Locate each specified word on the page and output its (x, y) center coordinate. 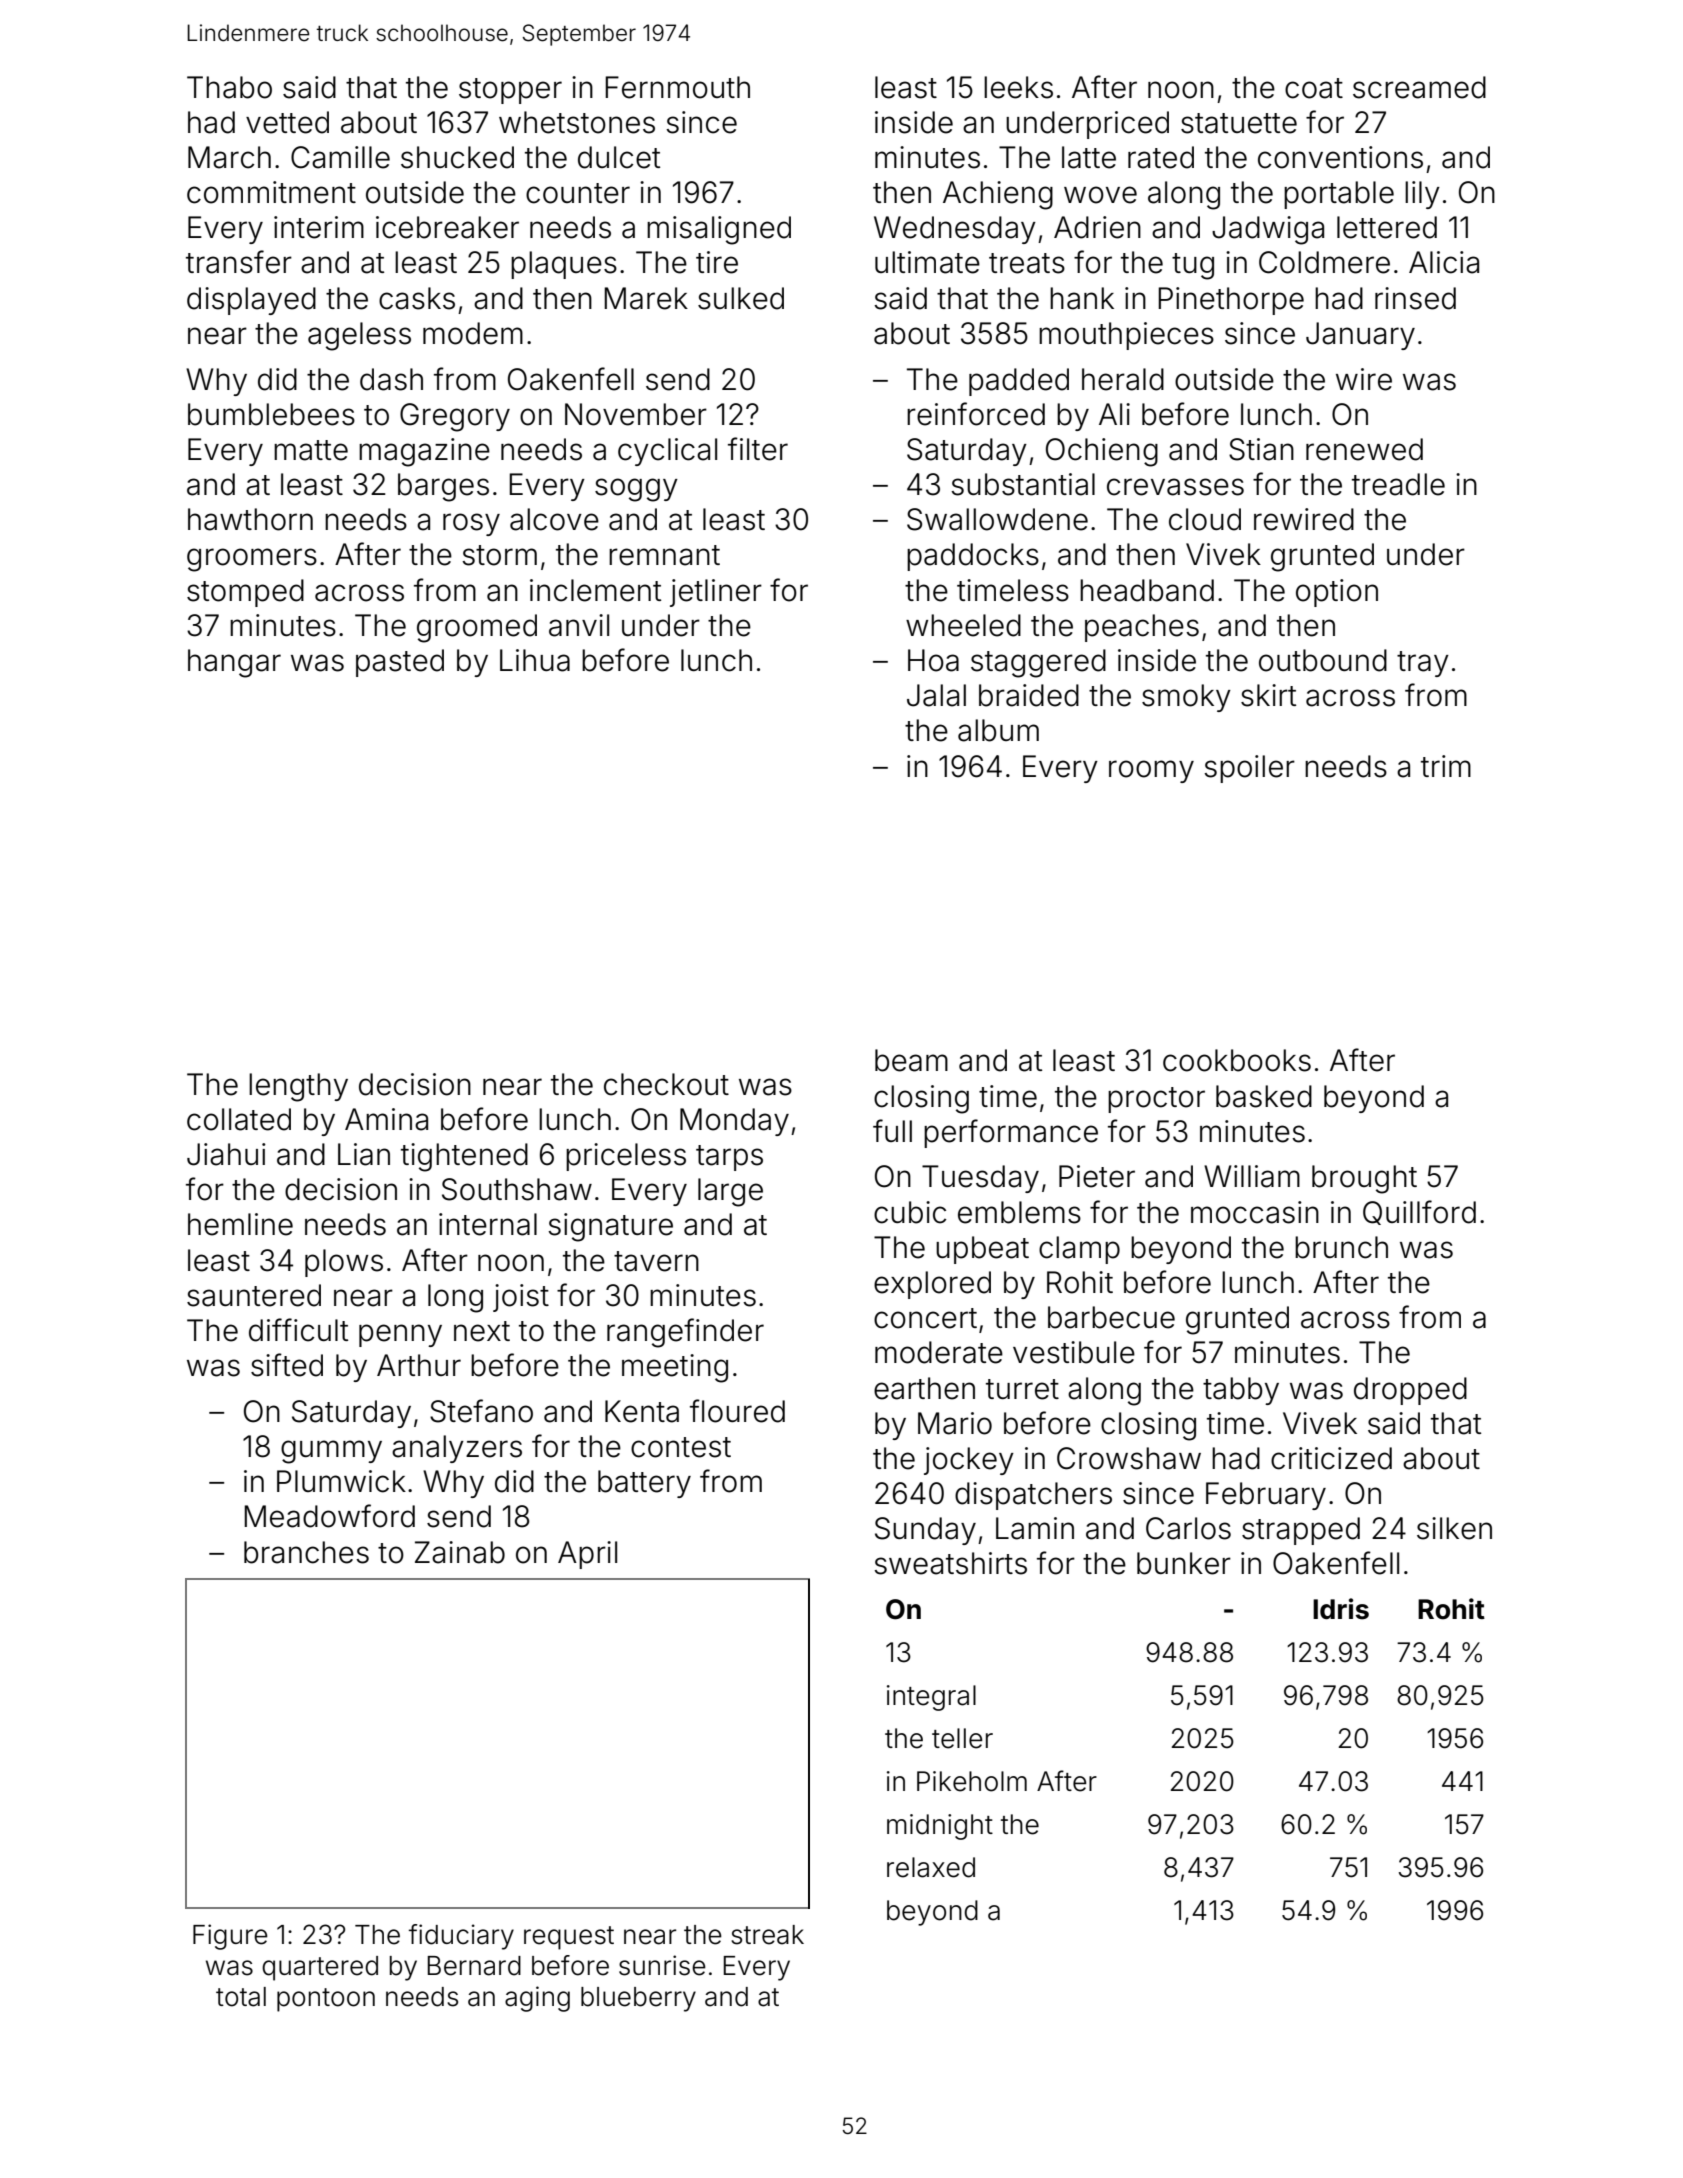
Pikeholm (972, 1781)
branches (306, 1552)
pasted (400, 663)
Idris (1341, 1609)
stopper (510, 91)
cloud (1205, 519)
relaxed (931, 1867)
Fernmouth (677, 87)
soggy (636, 490)
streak (767, 1935)
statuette (1239, 123)
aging (537, 1999)
